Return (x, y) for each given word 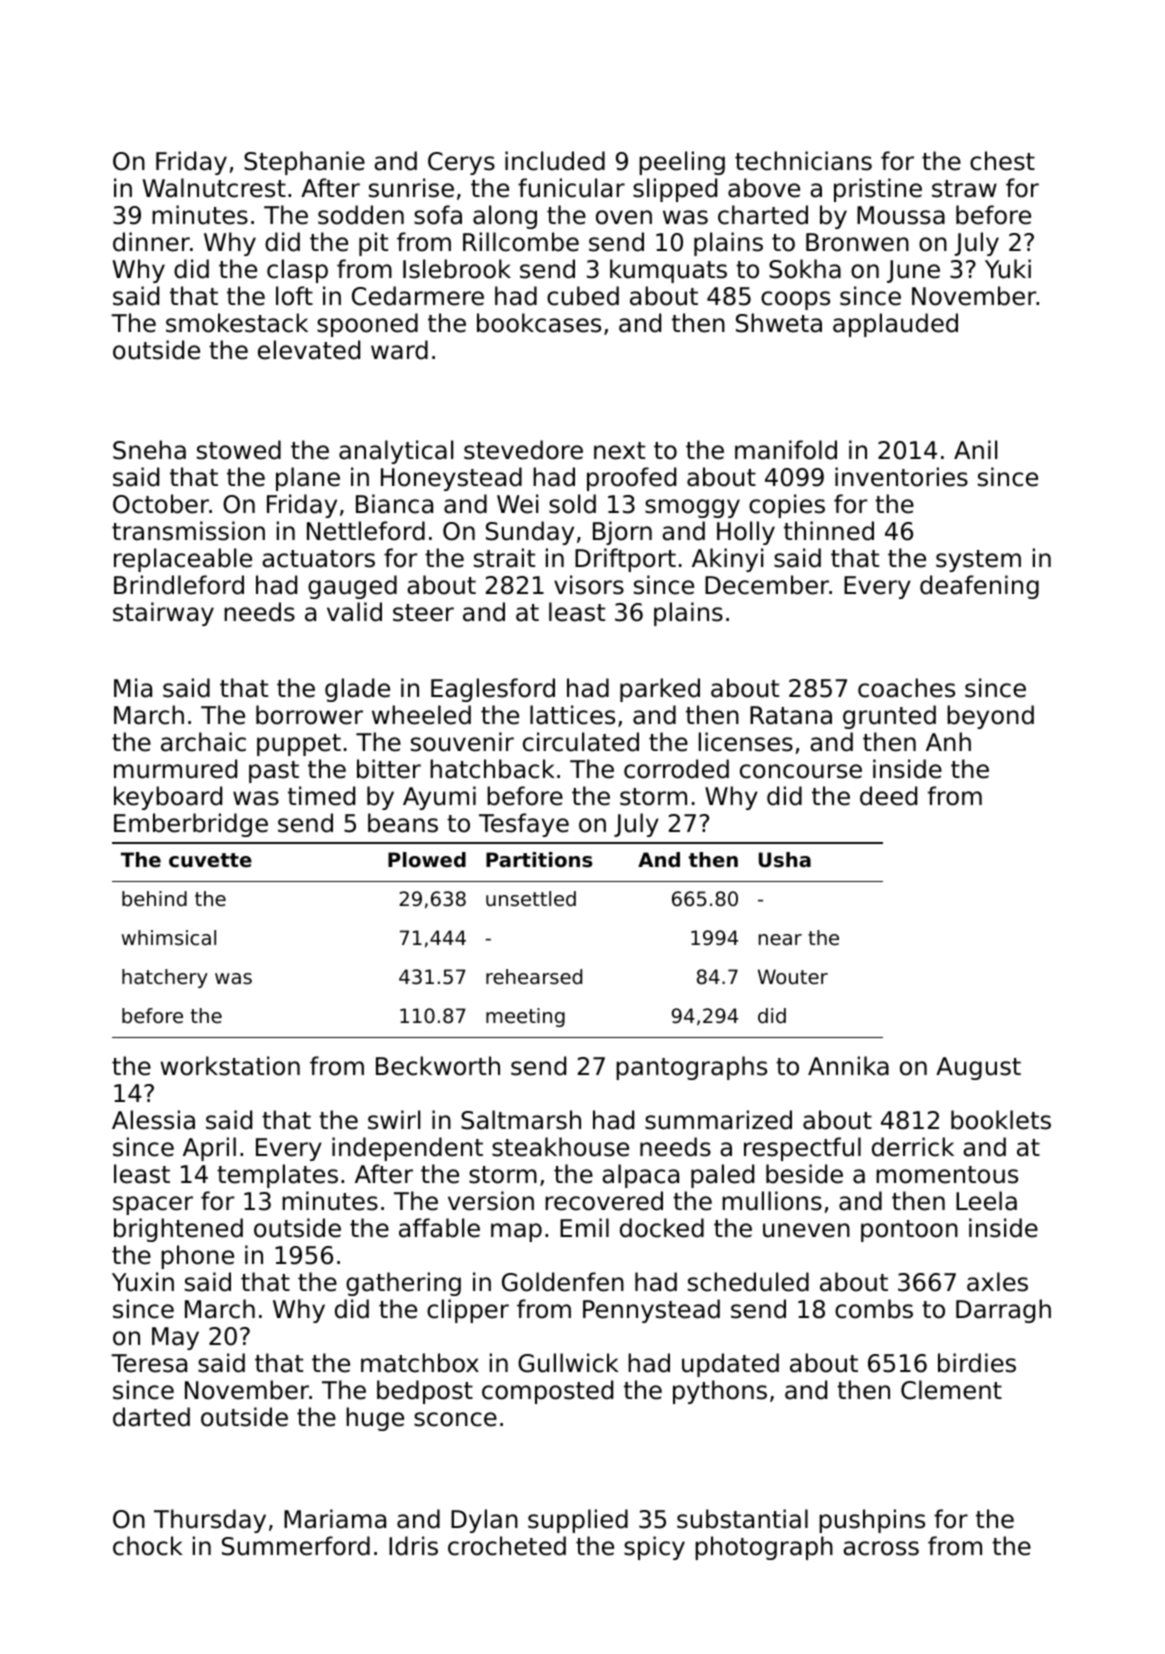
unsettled (531, 899)
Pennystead (651, 1311)
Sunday (530, 533)
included (555, 161)
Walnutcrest (214, 188)
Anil (975, 449)
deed (888, 796)
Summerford (296, 1546)
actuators (318, 559)
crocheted (507, 1546)
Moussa (901, 215)
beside (804, 1174)
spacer (153, 1205)
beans (403, 823)
